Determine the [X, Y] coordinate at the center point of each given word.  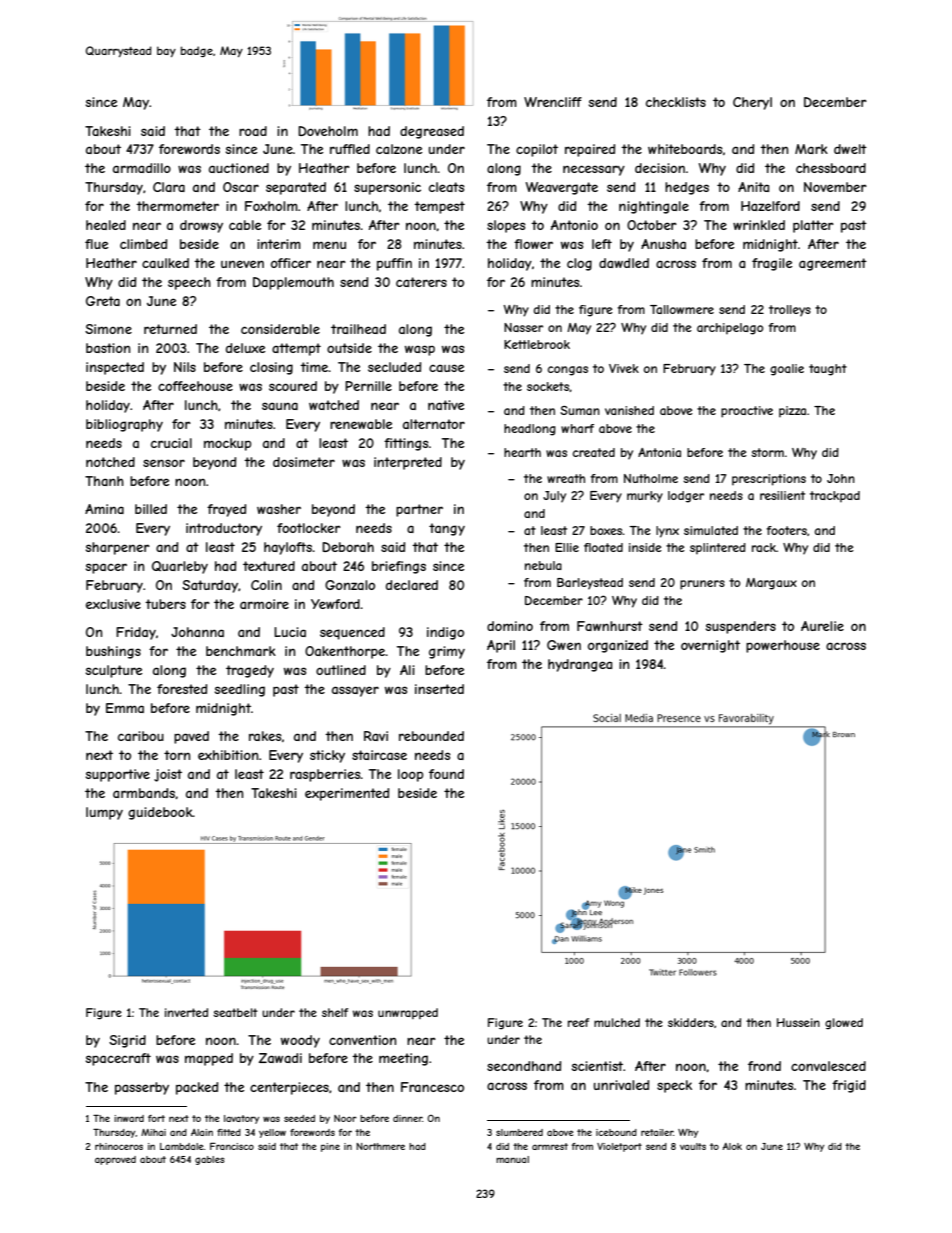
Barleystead [590, 584]
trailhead [358, 329]
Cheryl [752, 103]
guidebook [160, 813]
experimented [347, 794]
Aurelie [822, 626]
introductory [224, 529]
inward [129, 1118]
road [253, 131]
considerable [280, 329]
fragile [772, 264]
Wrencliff [553, 102]
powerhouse [783, 646]
